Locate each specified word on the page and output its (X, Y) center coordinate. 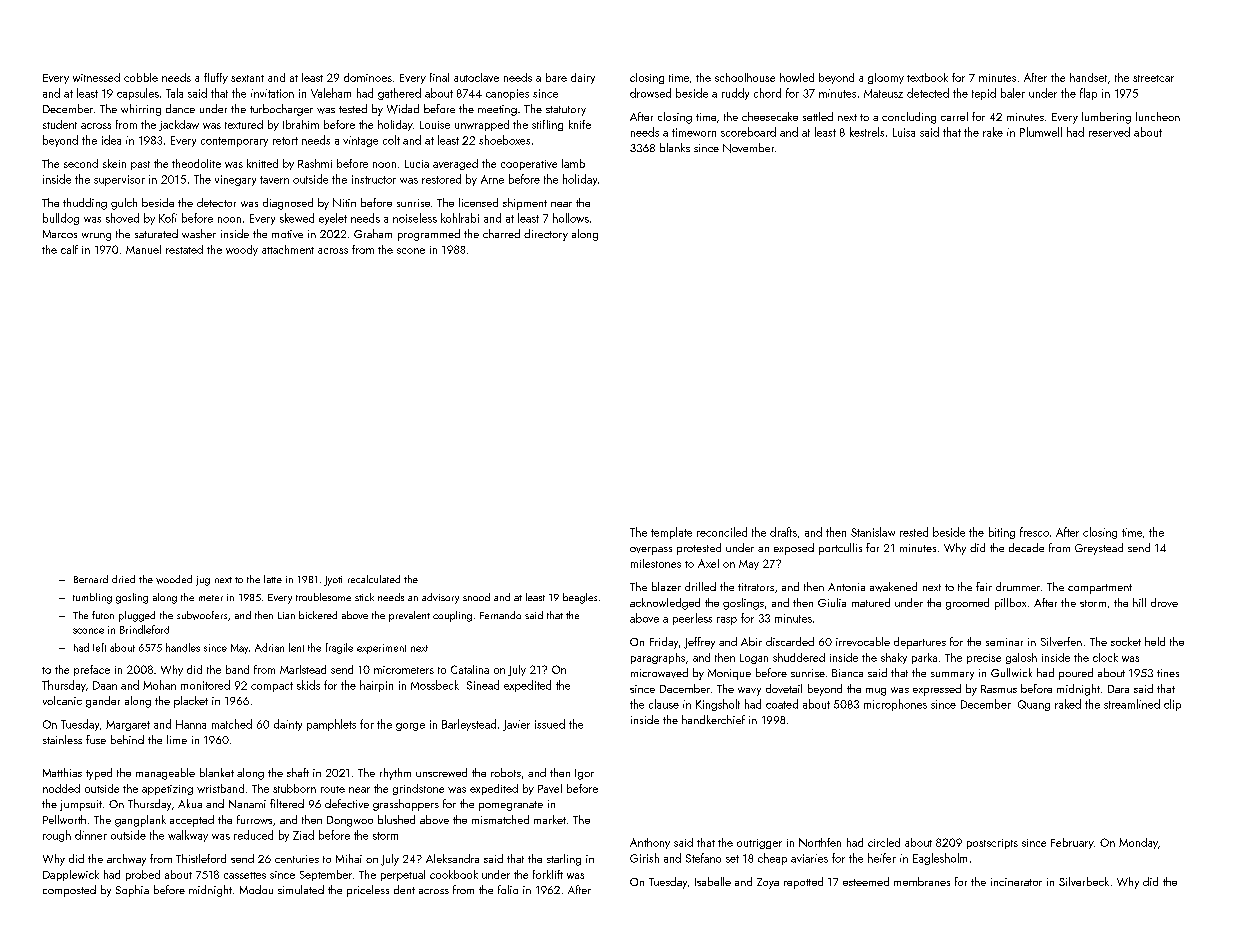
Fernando (500, 615)
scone (411, 251)
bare (556, 77)
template (671, 533)
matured (871, 602)
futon (103, 615)
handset (1088, 77)
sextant (247, 78)
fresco (1034, 532)
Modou (256, 889)
